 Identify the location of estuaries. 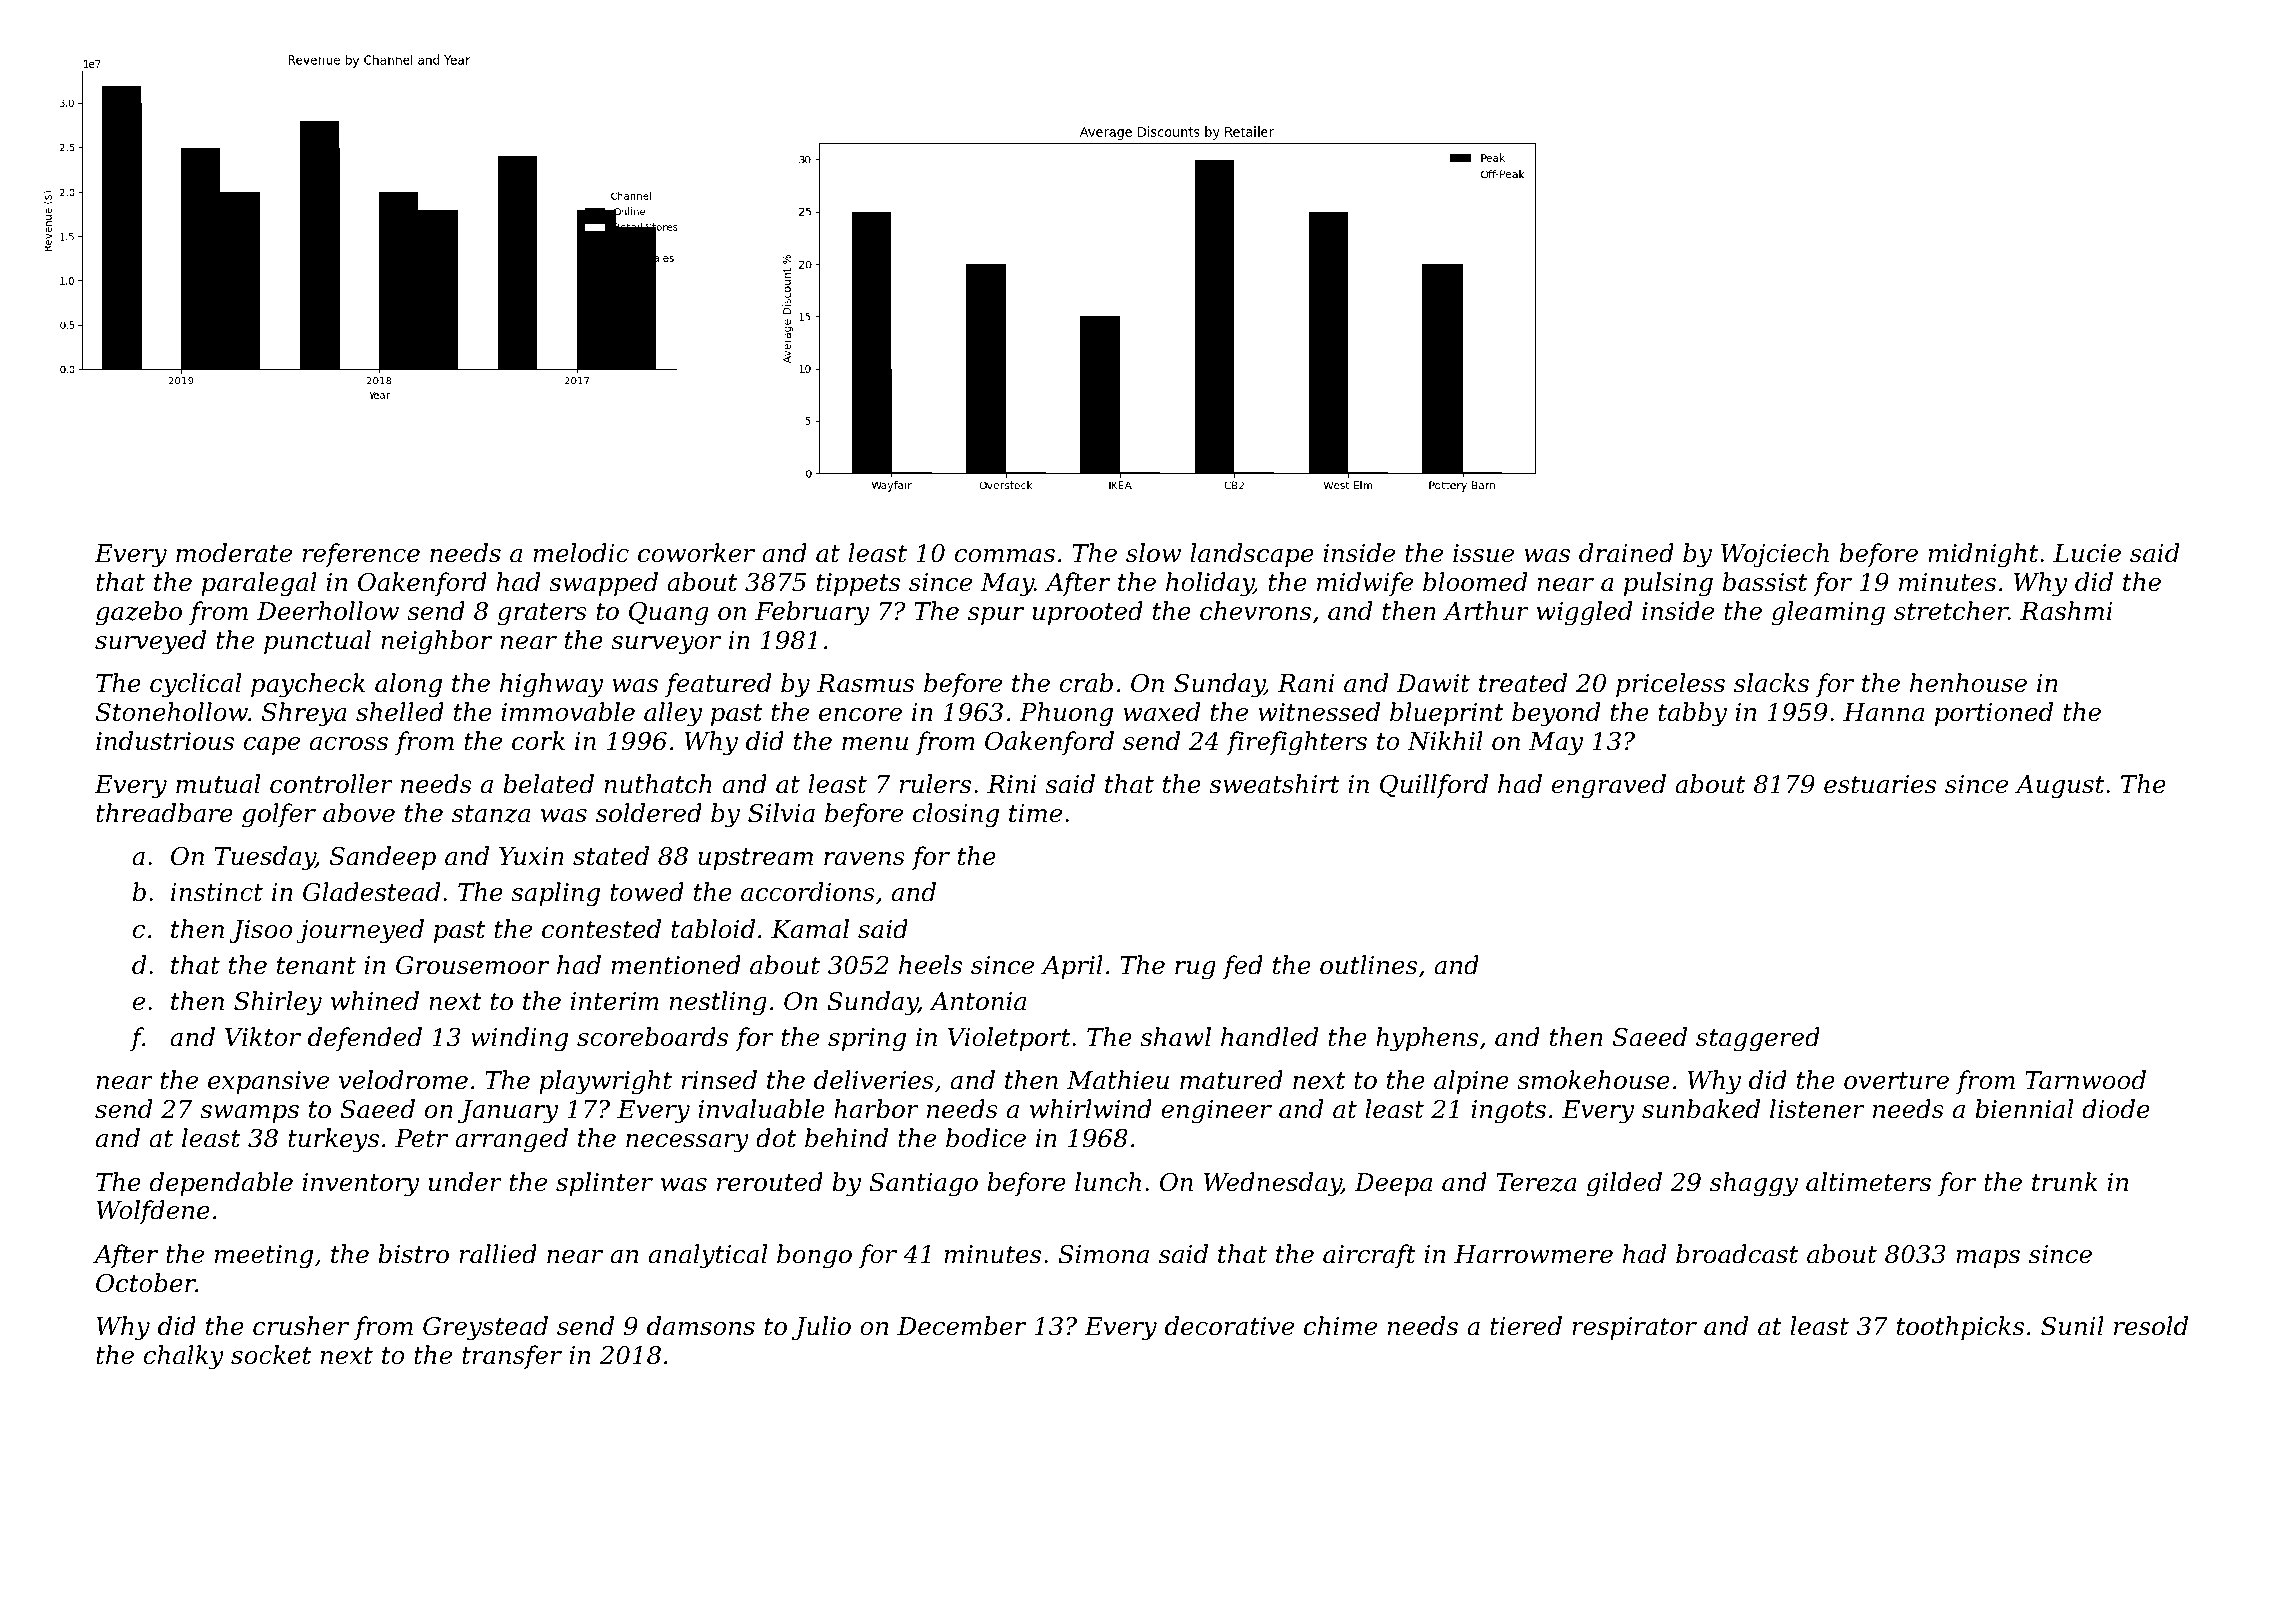
(1880, 784).
